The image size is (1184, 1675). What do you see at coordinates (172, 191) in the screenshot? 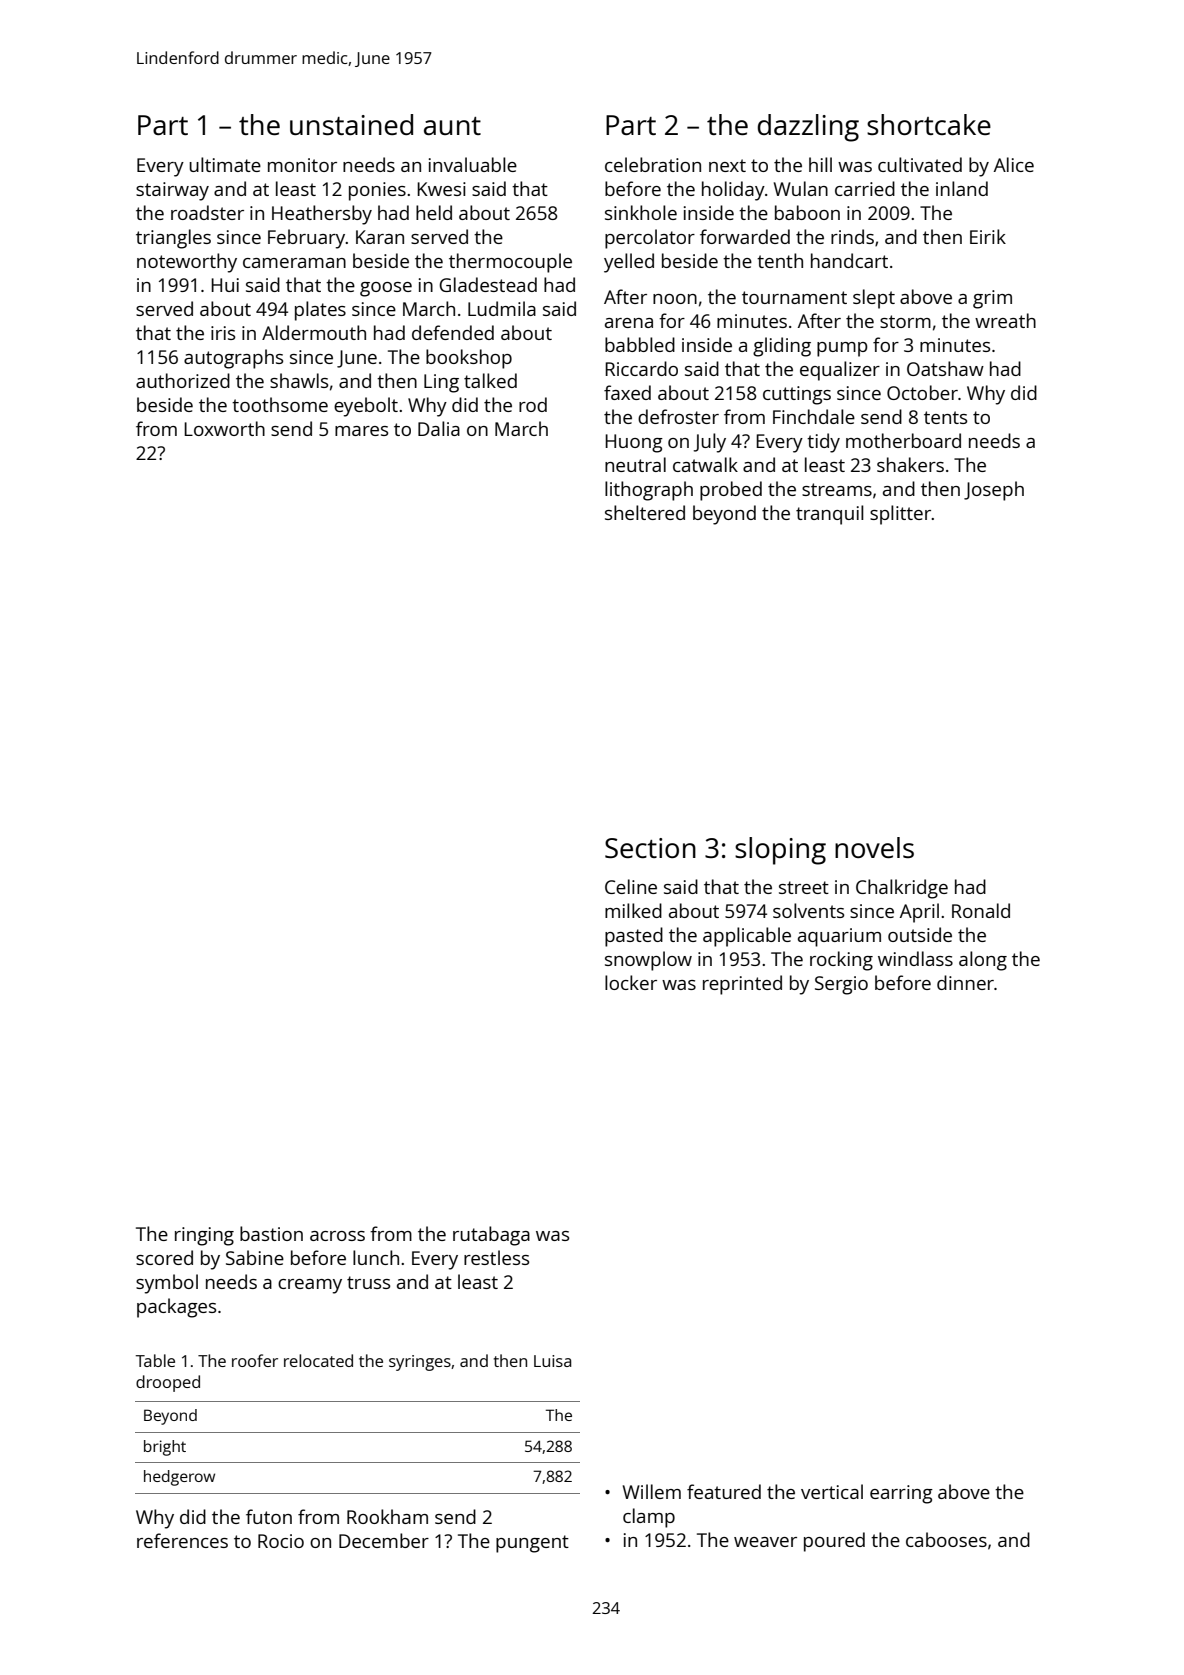
I see `stairway` at bounding box center [172, 191].
